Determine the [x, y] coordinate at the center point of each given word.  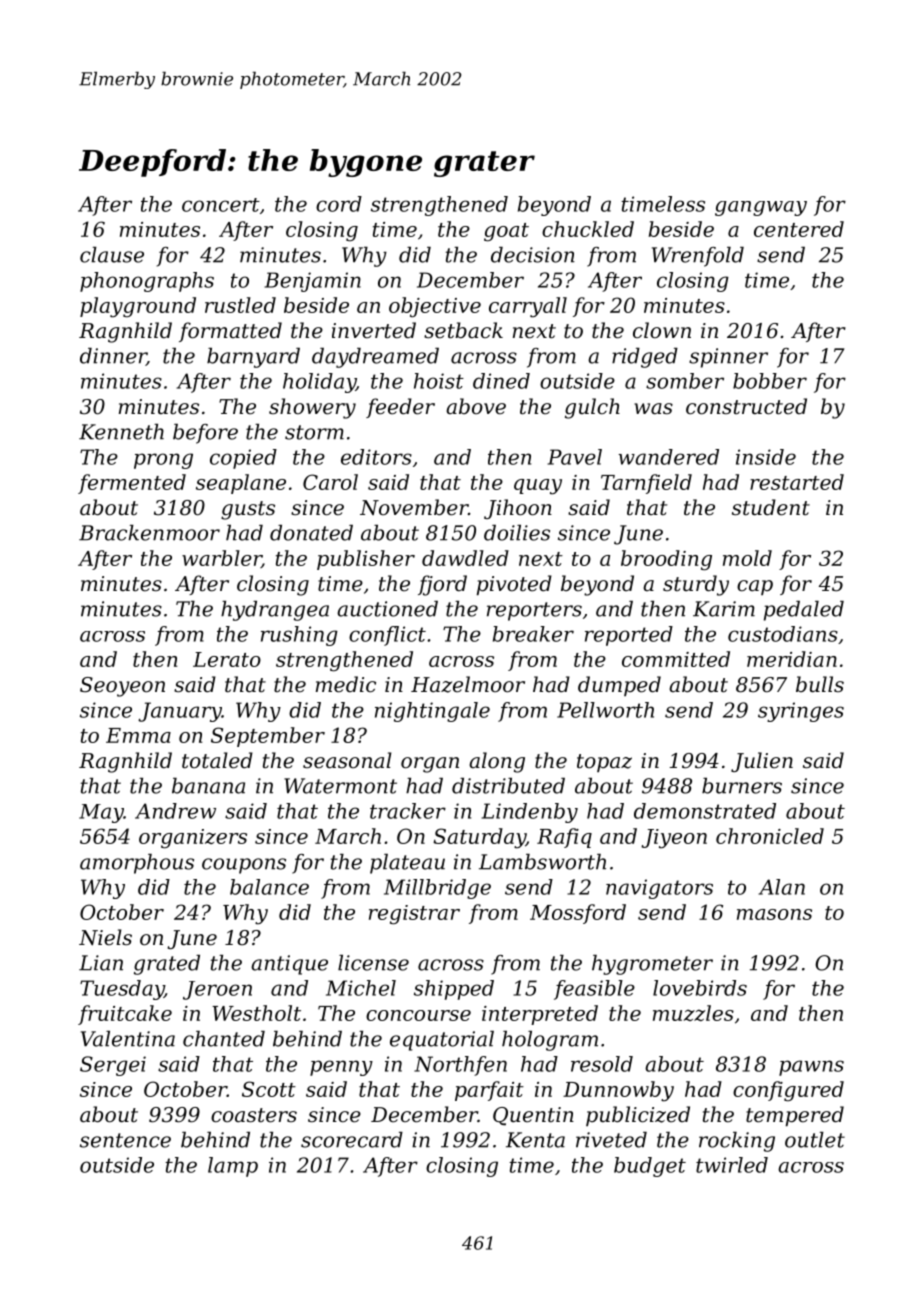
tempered [795, 1116]
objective [435, 307]
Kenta [535, 1140]
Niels [105, 937]
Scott [269, 1089]
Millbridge [437, 889]
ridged [645, 358]
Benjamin [312, 282]
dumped [619, 686]
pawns [811, 1068]
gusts [248, 510]
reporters [534, 611]
